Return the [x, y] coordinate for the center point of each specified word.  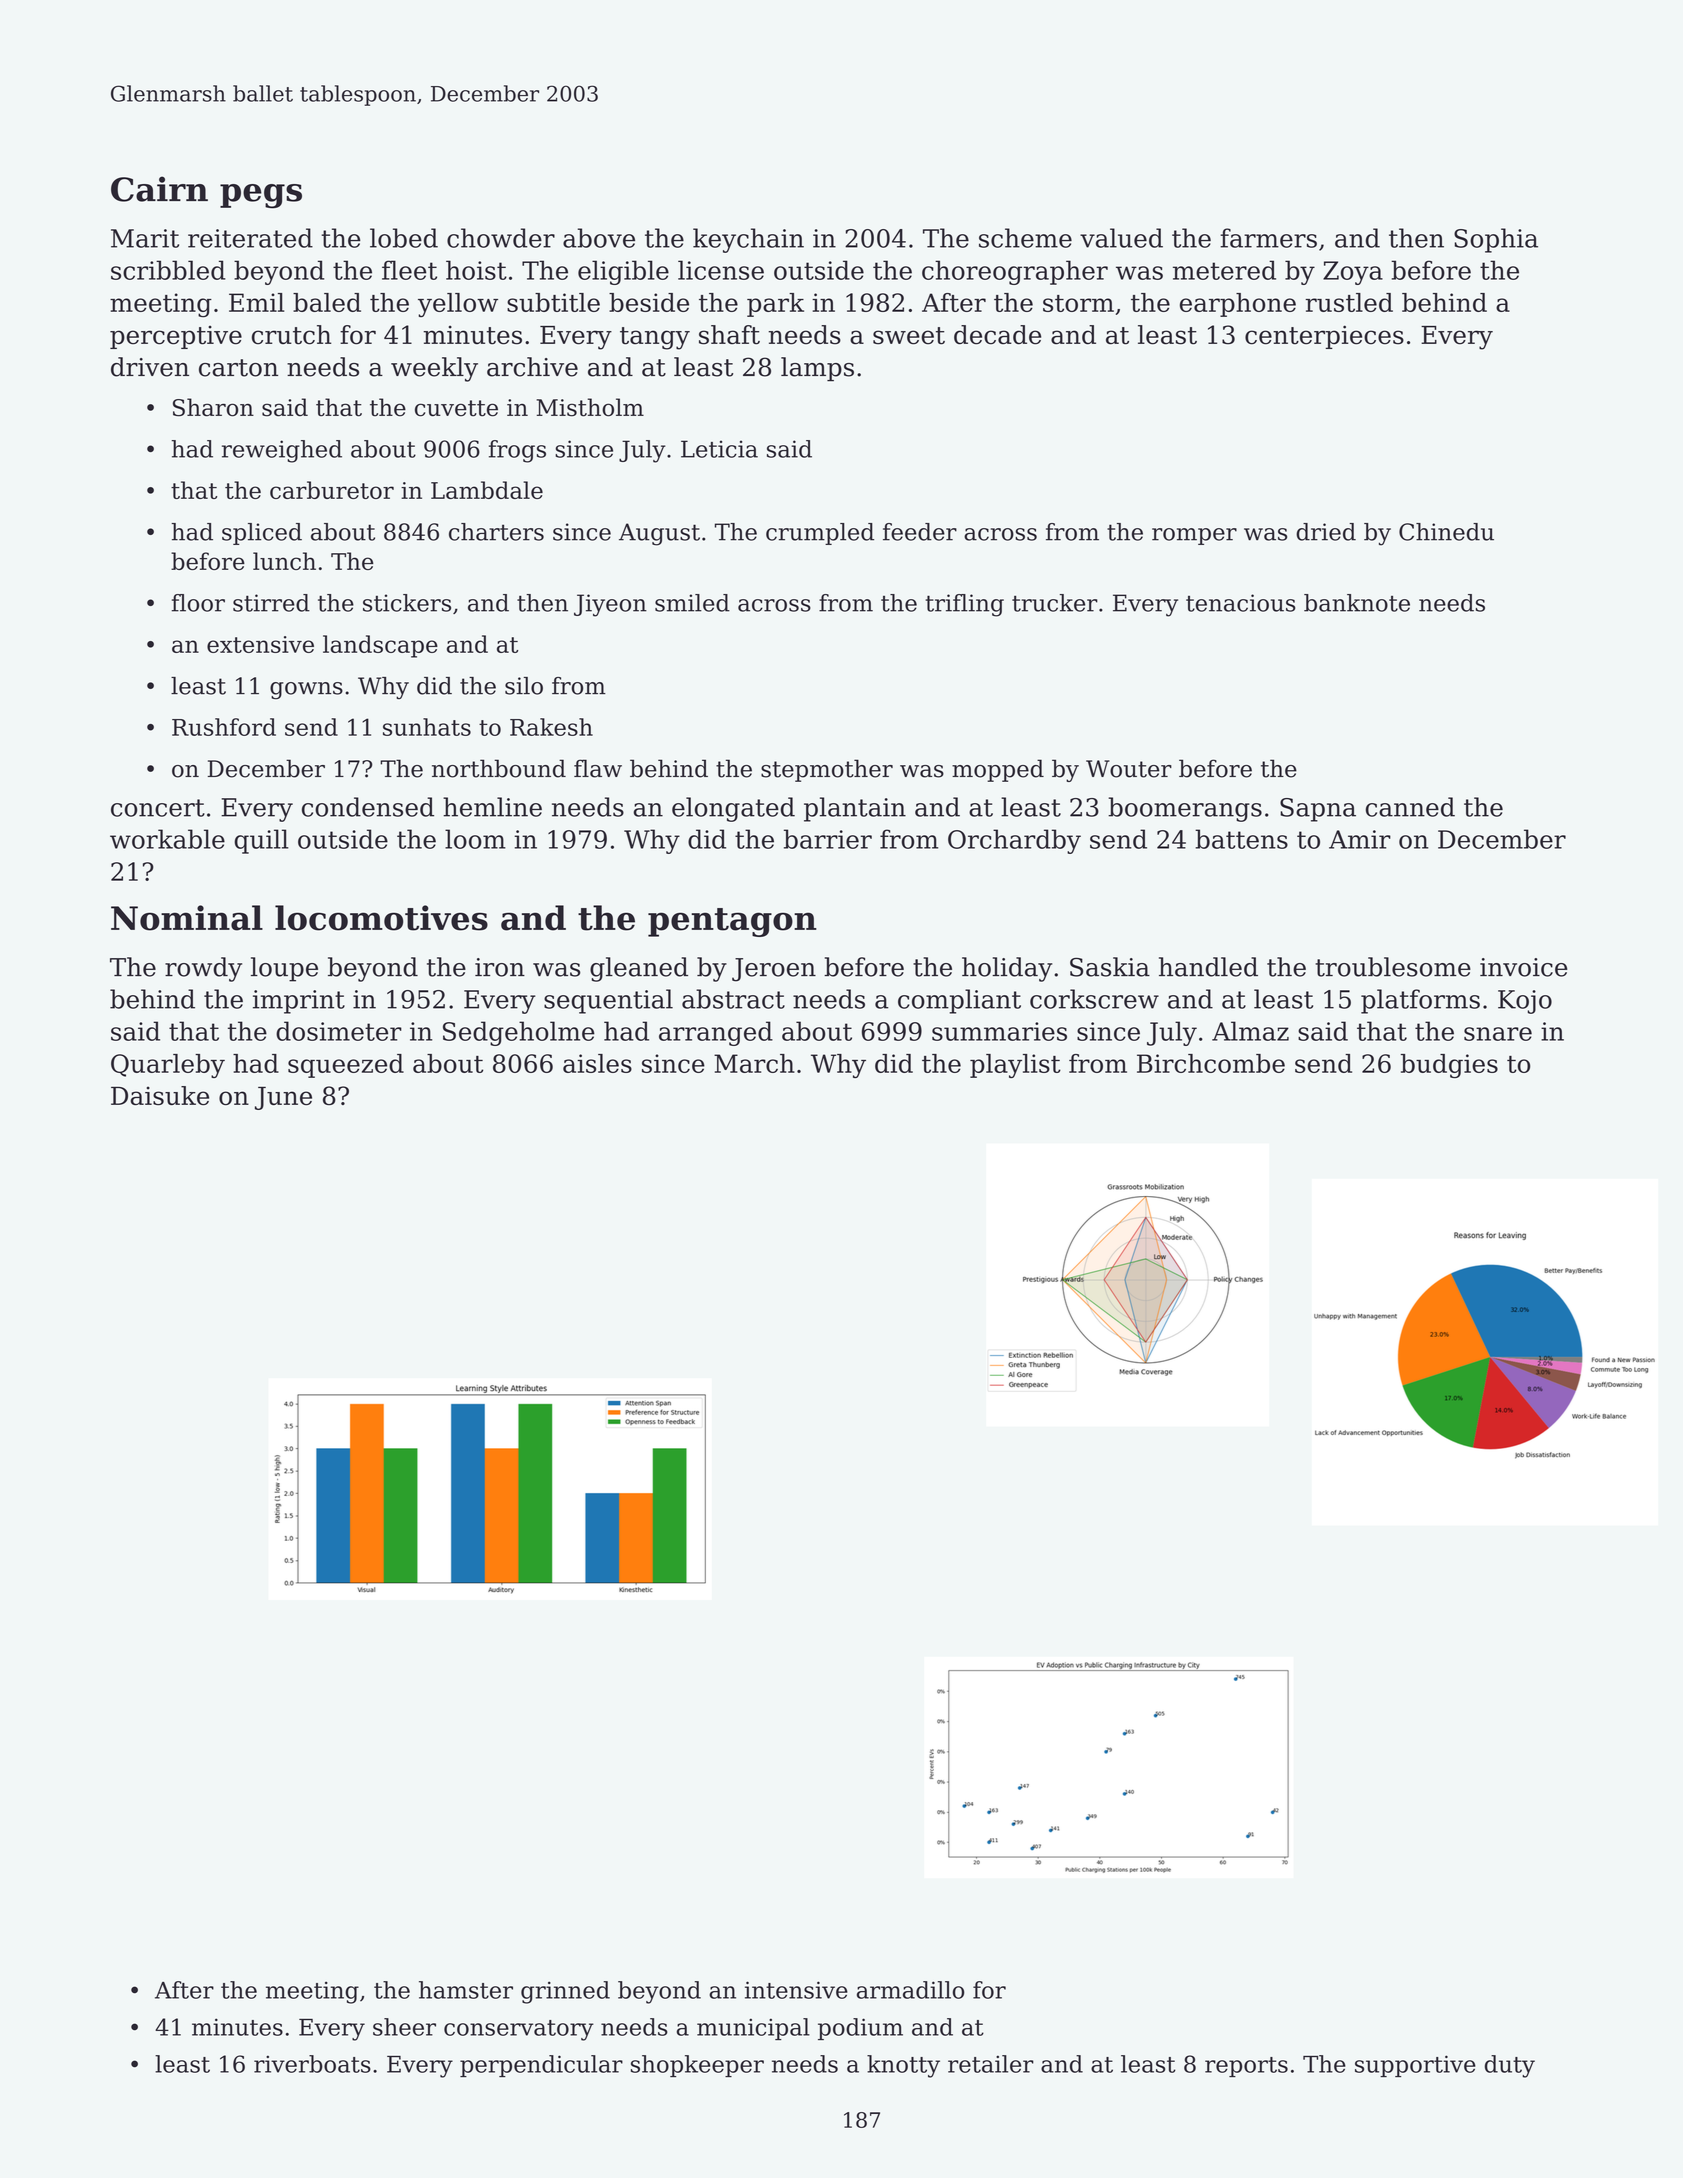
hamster [466, 1990]
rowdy [203, 969]
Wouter [1129, 769]
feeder [920, 532]
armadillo [910, 1990]
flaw [598, 768]
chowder [501, 238]
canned [1410, 807]
